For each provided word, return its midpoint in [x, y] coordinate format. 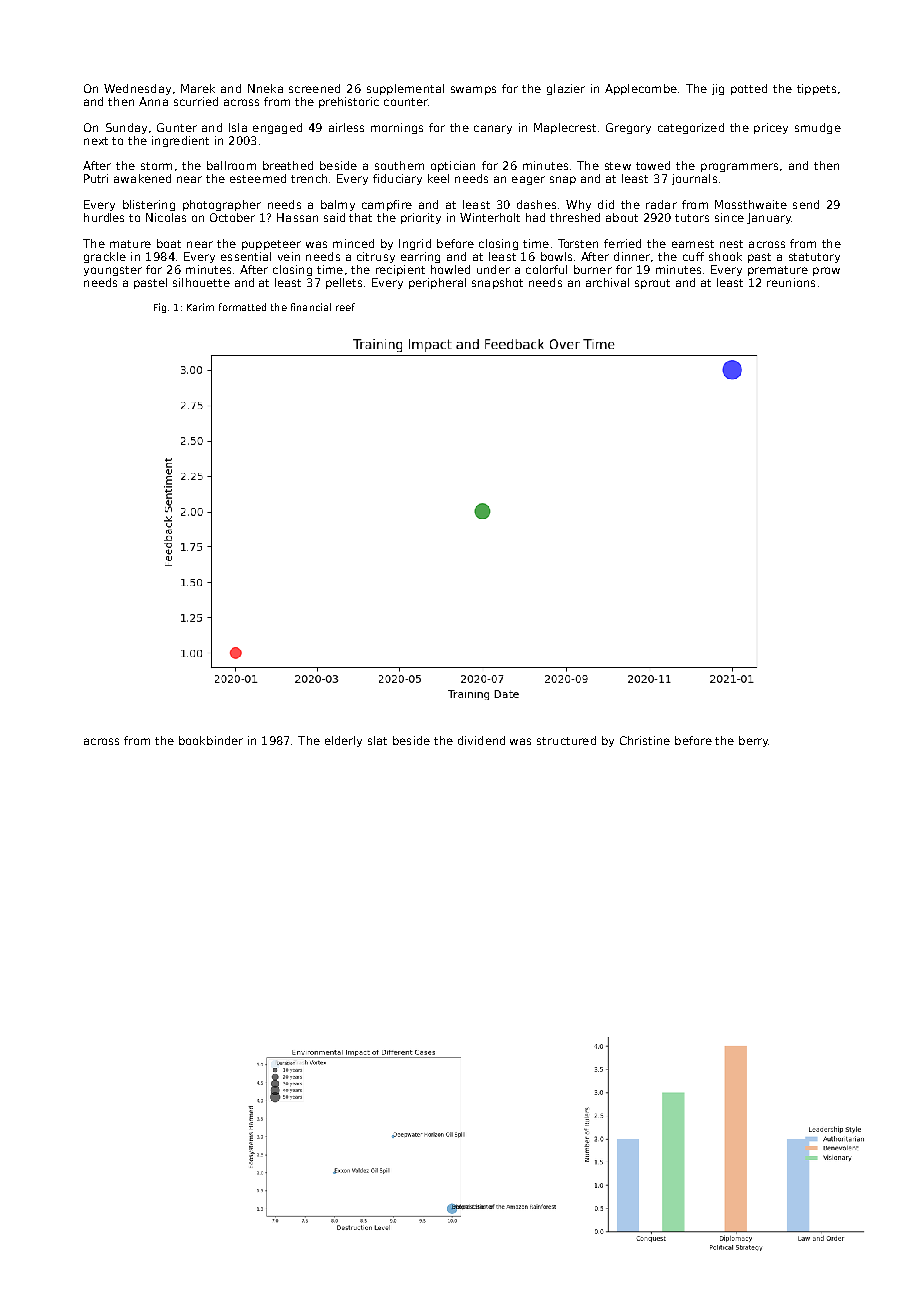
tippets [816, 89]
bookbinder [211, 740]
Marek [198, 88]
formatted [242, 307]
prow [826, 271]
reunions [791, 282]
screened [314, 88]
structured [566, 740]
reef [345, 307]
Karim [200, 307]
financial [311, 307]
